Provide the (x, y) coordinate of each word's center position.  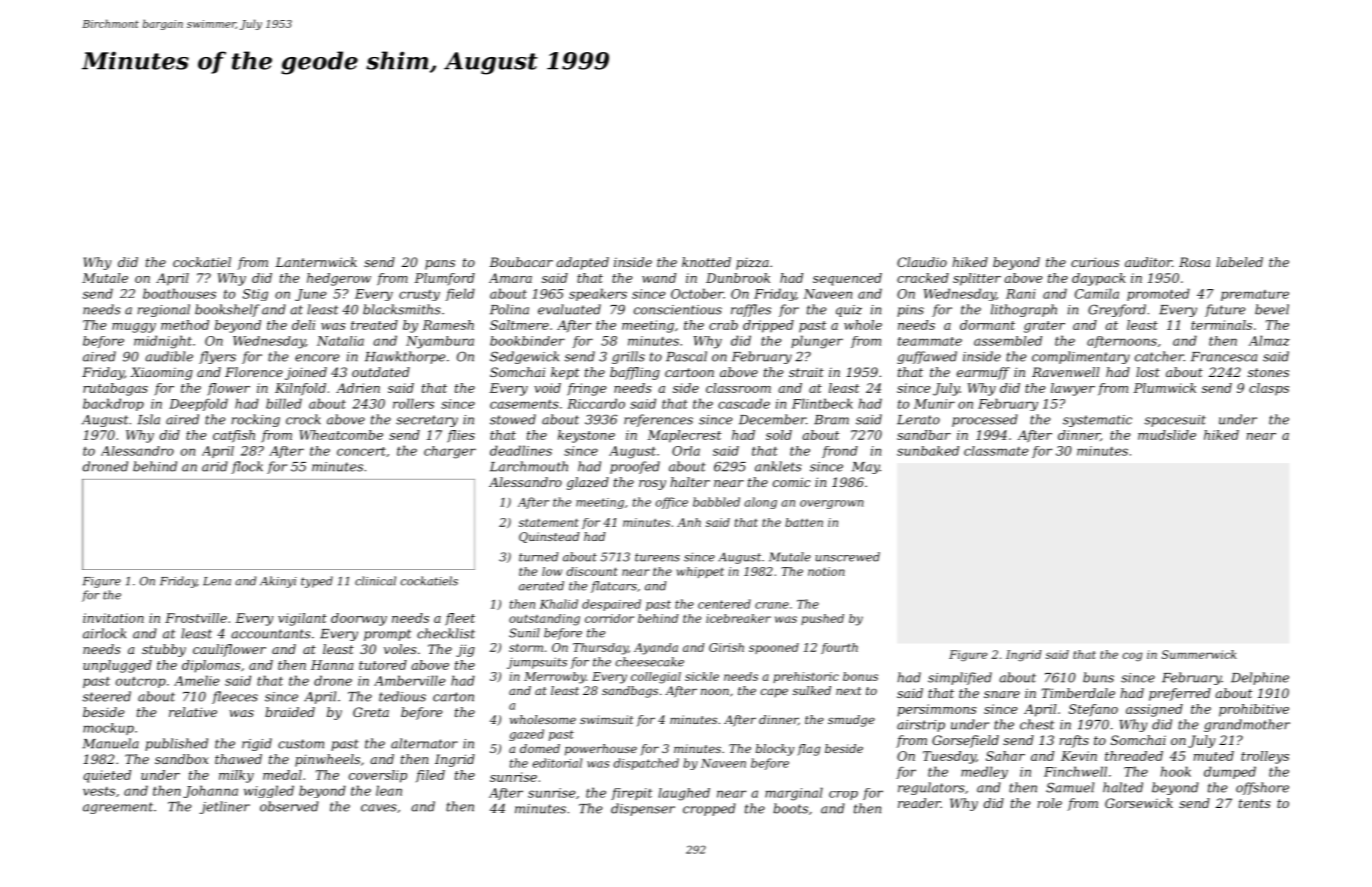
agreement (118, 808)
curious (1095, 262)
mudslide (1167, 435)
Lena (217, 581)
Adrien (358, 388)
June (311, 295)
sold (779, 435)
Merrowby (555, 678)
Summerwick (1199, 654)
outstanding (544, 620)
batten (804, 522)
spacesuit (1175, 421)
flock (247, 467)
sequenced (847, 279)
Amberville (410, 680)
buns (1098, 677)
